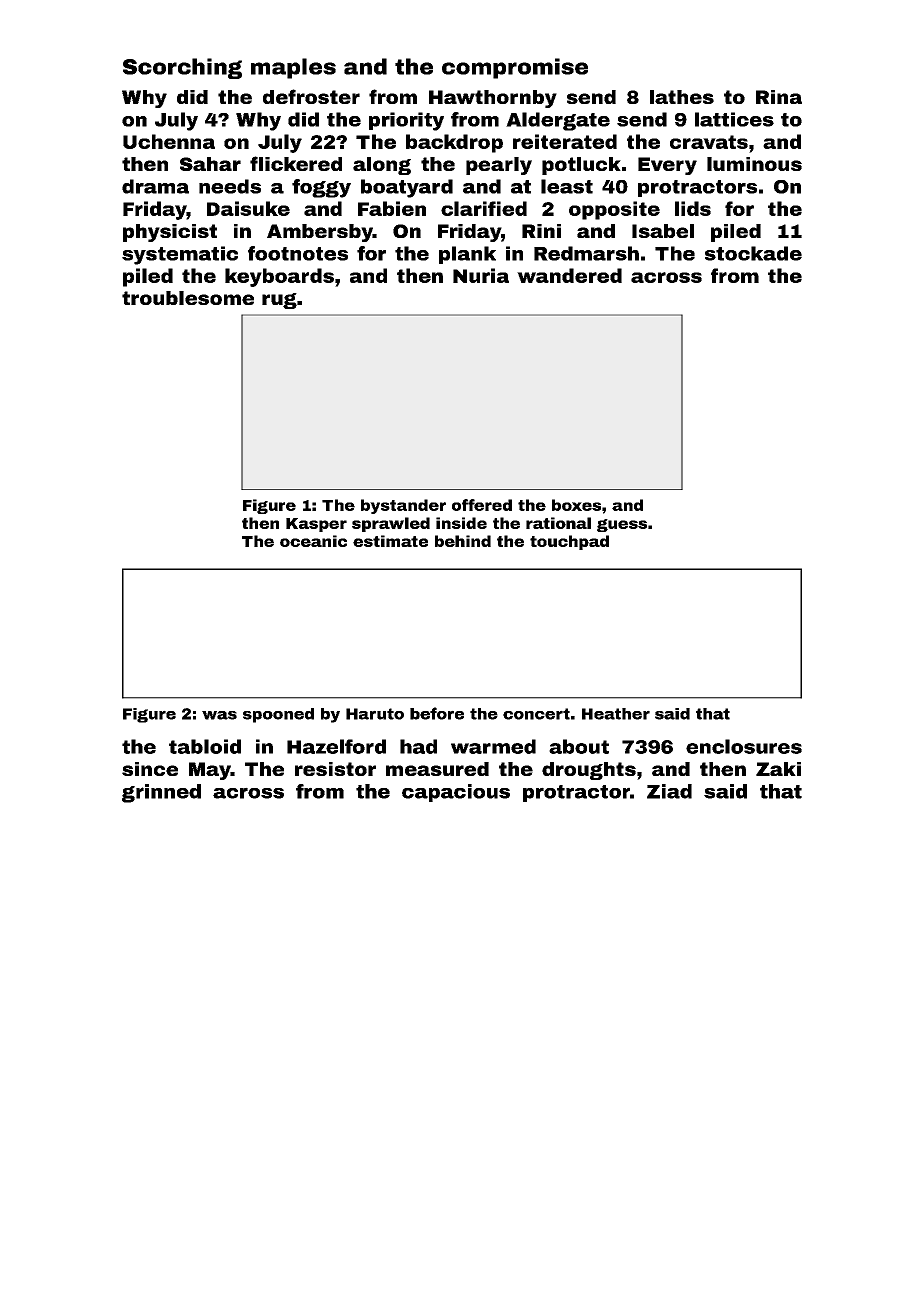 The image size is (924, 1308). What do you see at coordinates (219, 715) in the screenshot?
I see `was` at bounding box center [219, 715].
